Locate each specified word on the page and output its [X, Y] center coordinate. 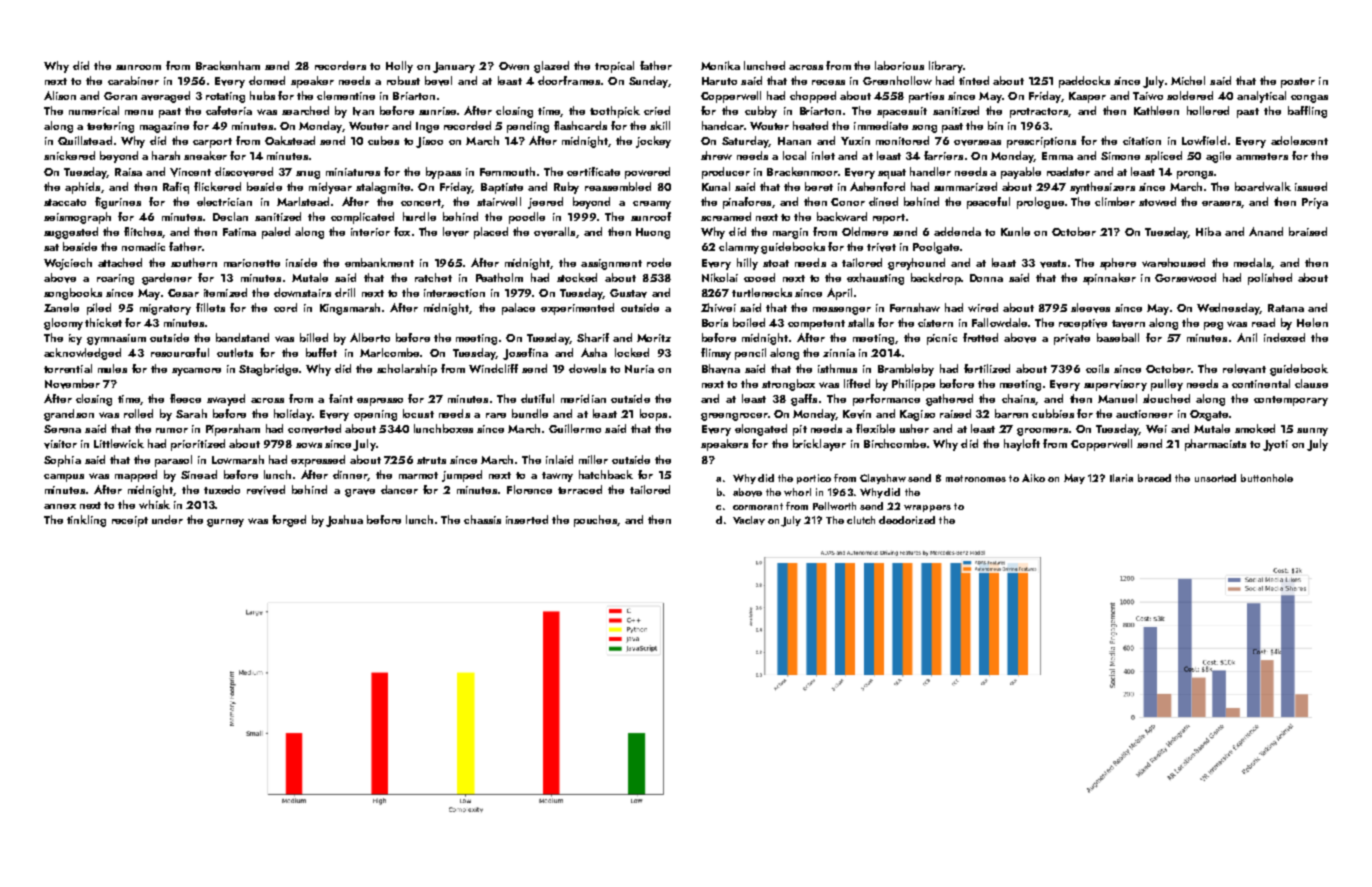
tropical [614, 67]
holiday [293, 415]
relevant [1244, 369]
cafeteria [229, 110]
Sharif [593, 337]
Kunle [1015, 231]
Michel [1188, 80]
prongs [1195, 175]
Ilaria [1121, 478]
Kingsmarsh [350, 309]
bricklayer [819, 445]
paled [276, 233]
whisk [154, 504]
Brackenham [228, 65]
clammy [739, 248]
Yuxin [855, 141]
